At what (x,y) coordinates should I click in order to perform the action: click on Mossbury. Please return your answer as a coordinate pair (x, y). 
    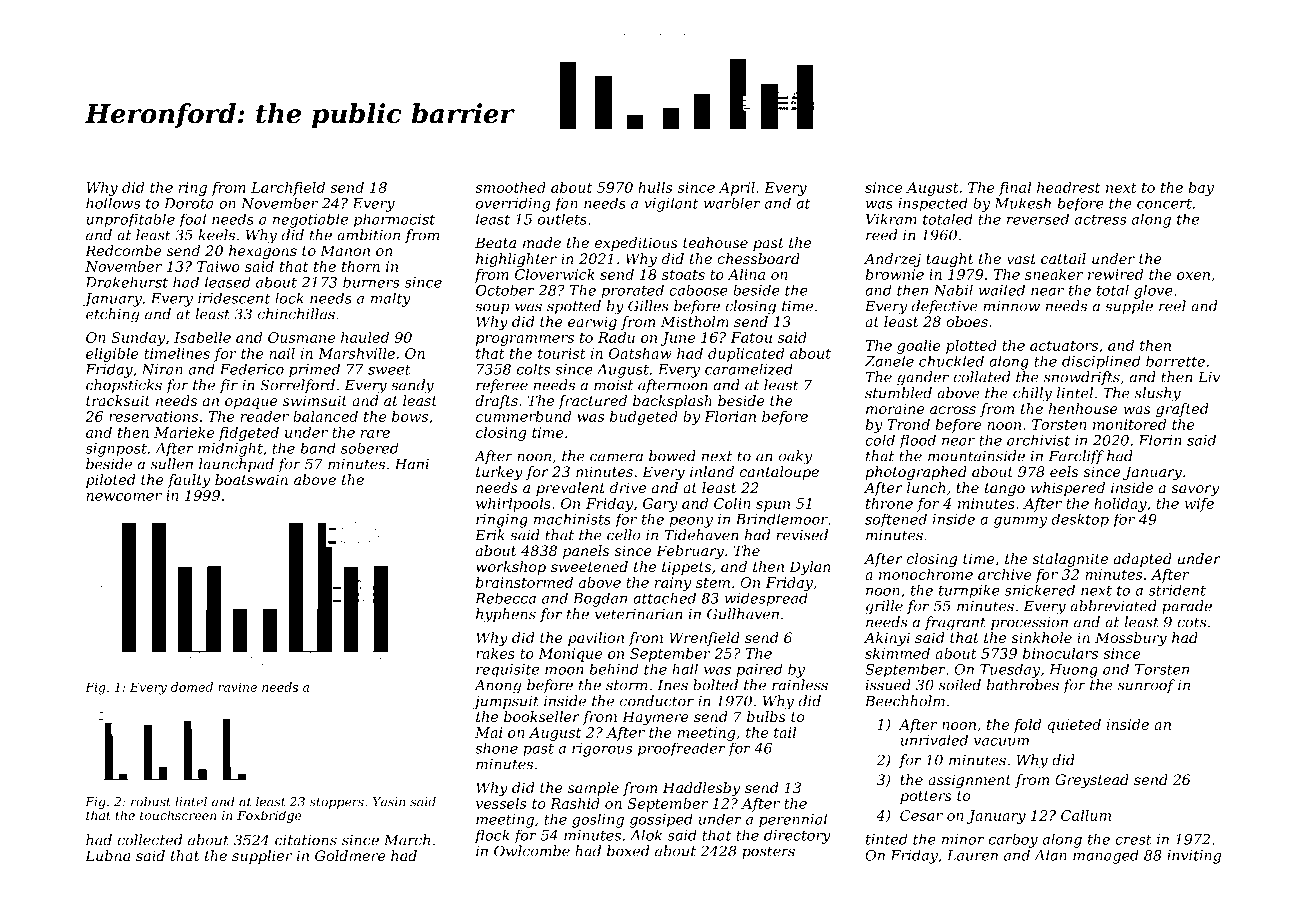
    Looking at the image, I should click on (1131, 639).
